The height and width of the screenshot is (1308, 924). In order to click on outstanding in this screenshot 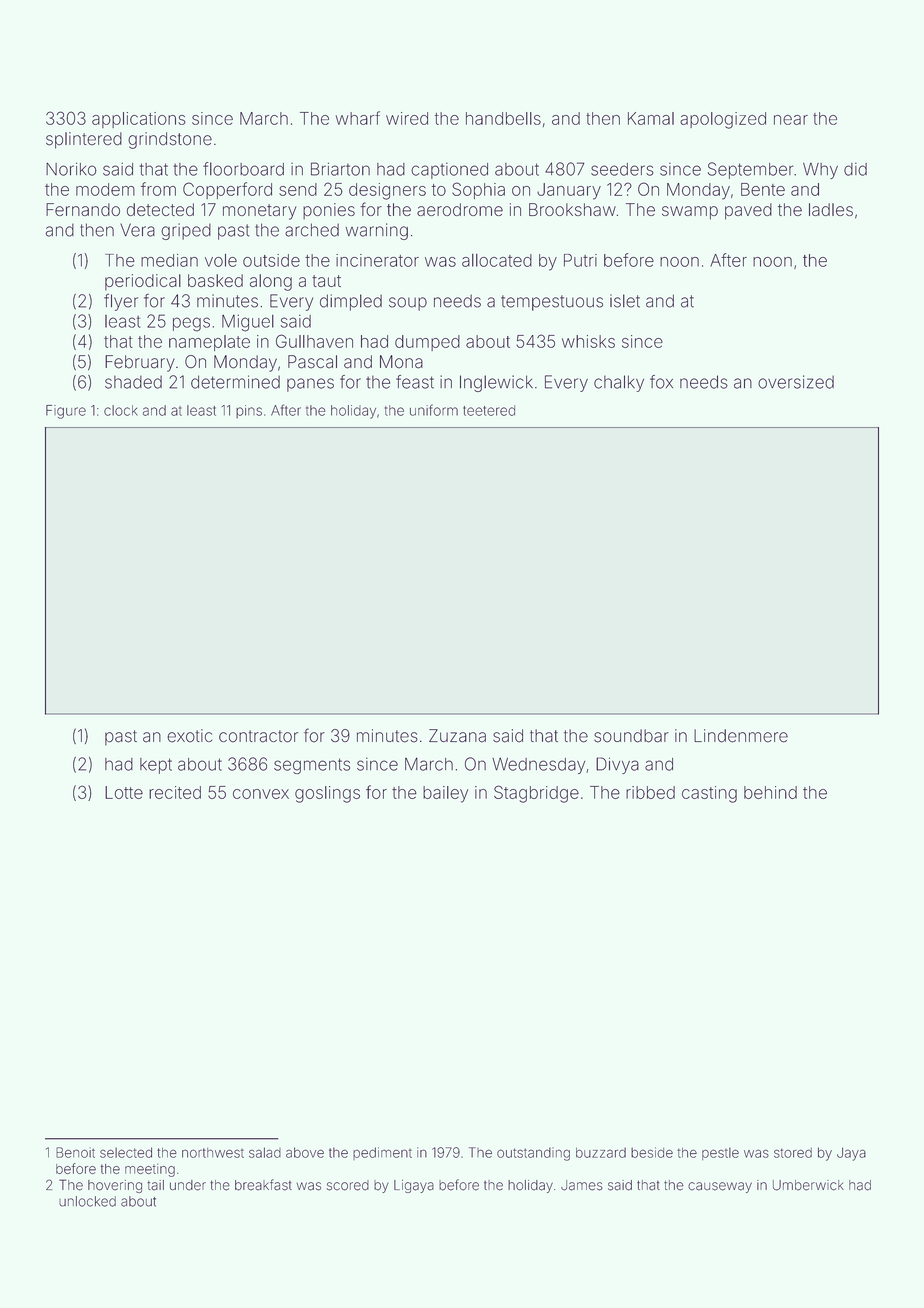, I will do `click(533, 1154)`.
